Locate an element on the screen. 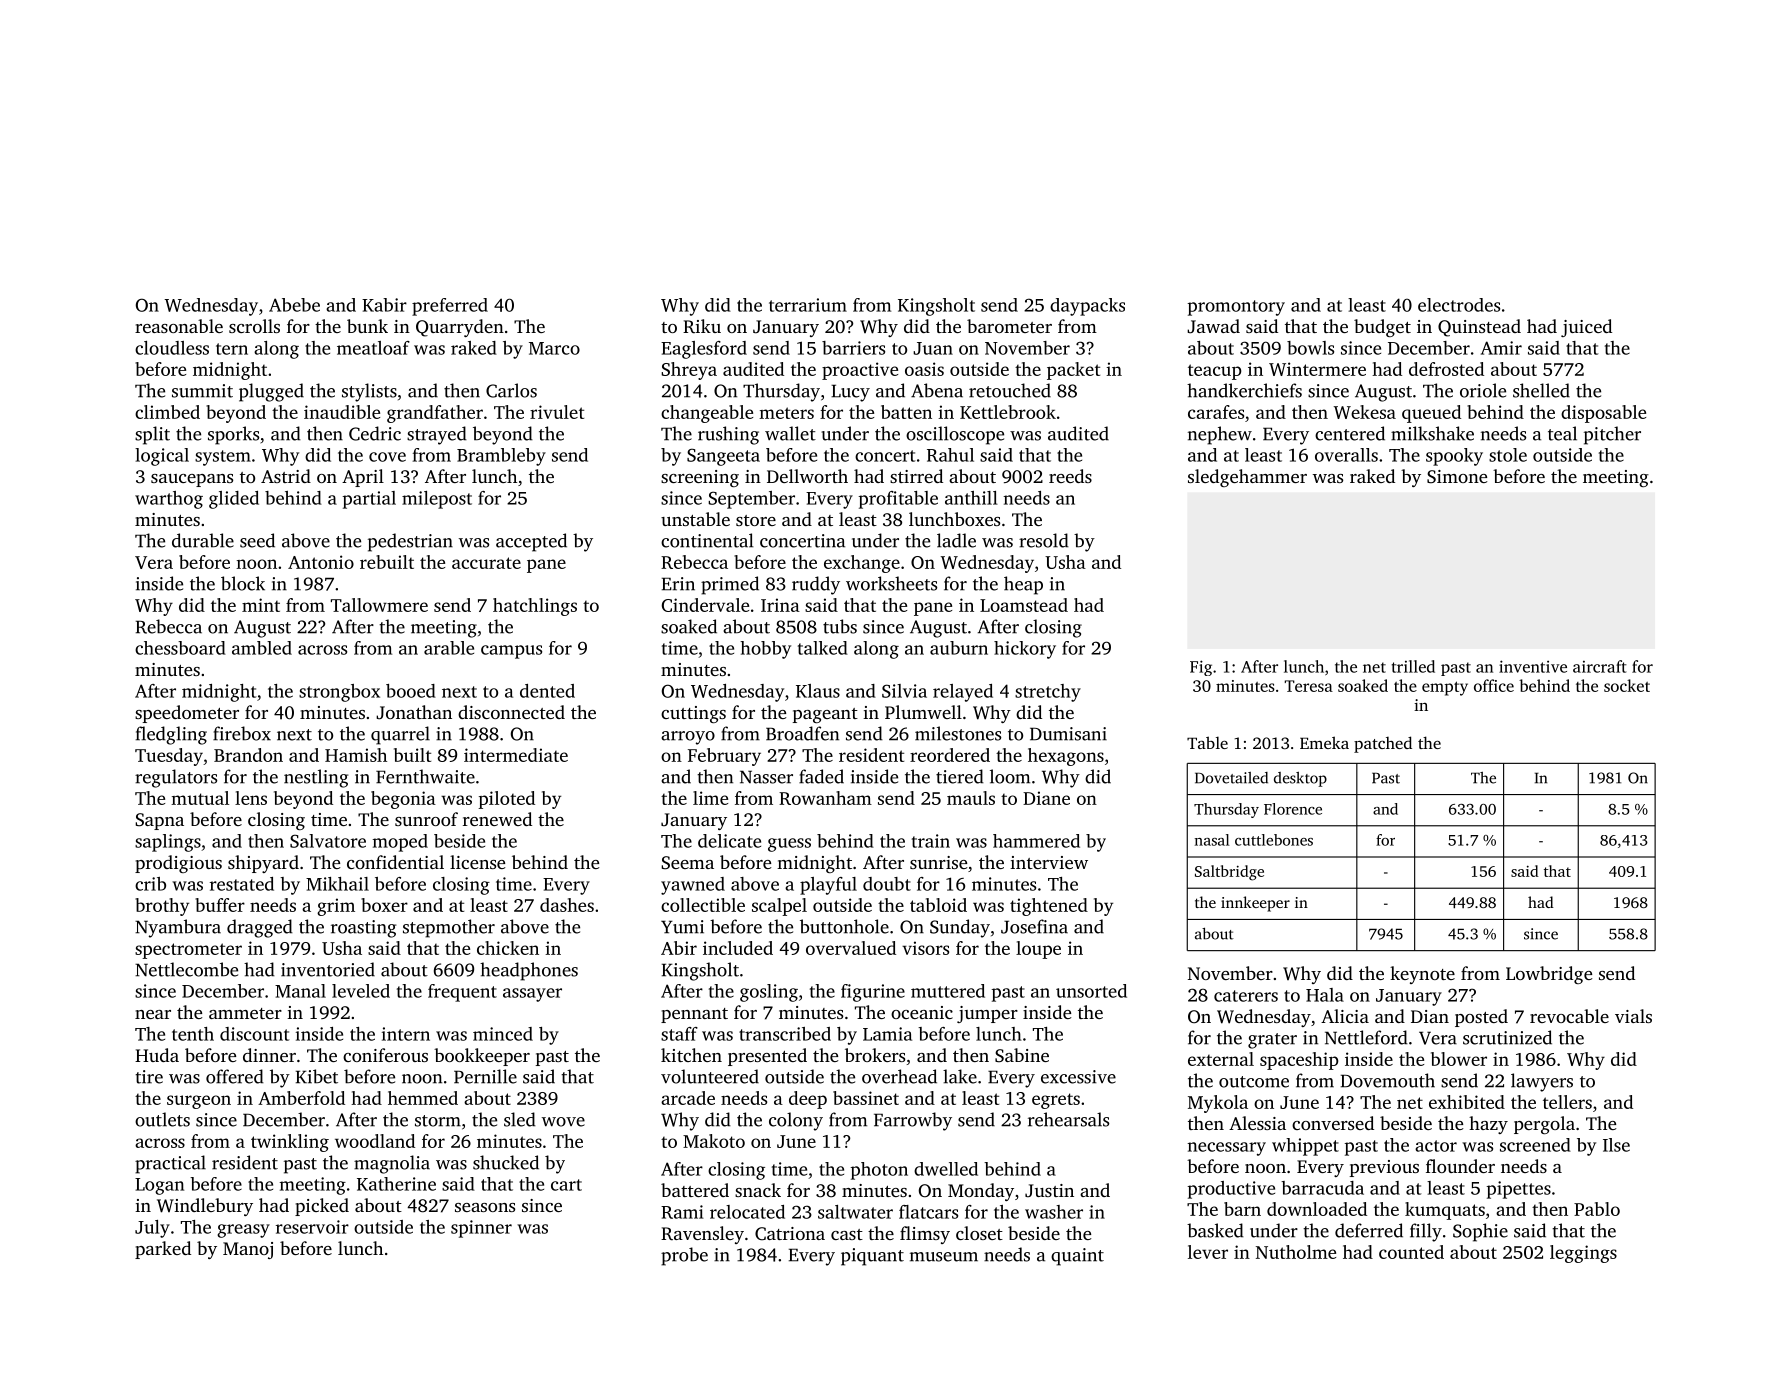  centered is located at coordinates (1350, 433).
